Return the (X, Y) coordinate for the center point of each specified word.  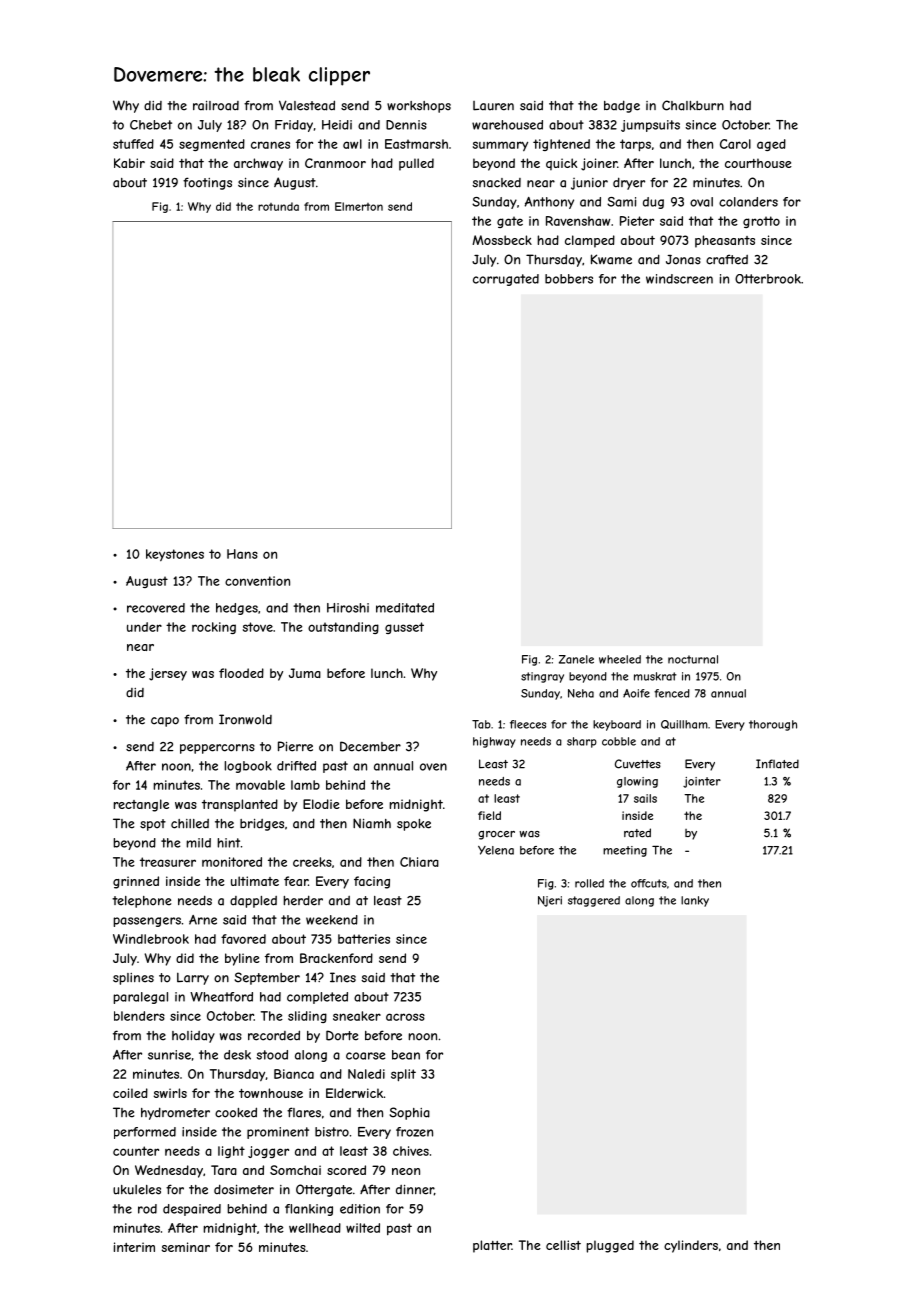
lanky (695, 901)
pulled (416, 164)
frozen (414, 1132)
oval (701, 202)
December (370, 746)
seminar (186, 1247)
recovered (156, 608)
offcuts (649, 883)
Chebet (151, 125)
